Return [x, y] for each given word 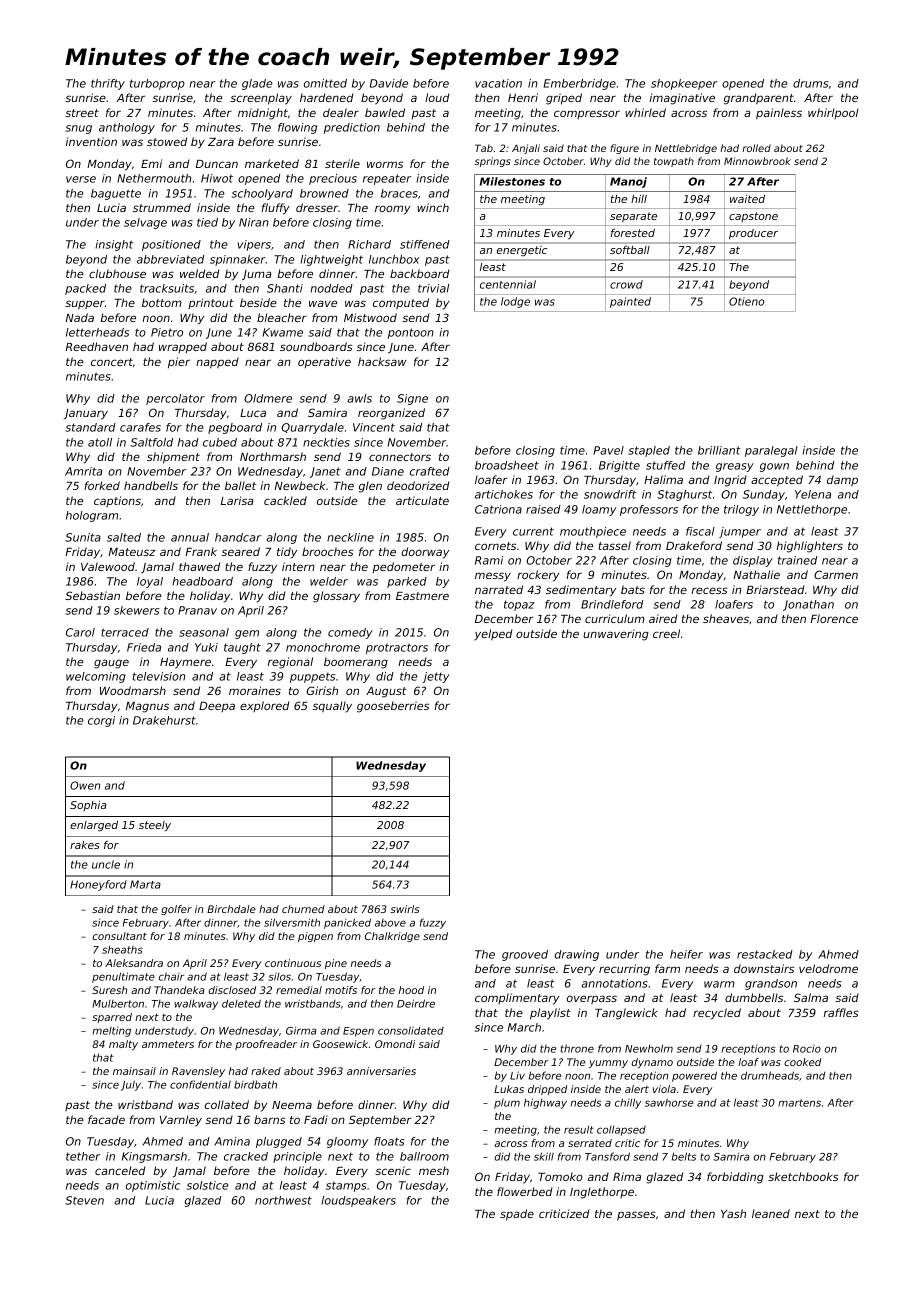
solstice [208, 1185]
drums [810, 83]
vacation [498, 83]
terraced [125, 632]
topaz [519, 605]
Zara [221, 142]
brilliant [719, 450]
